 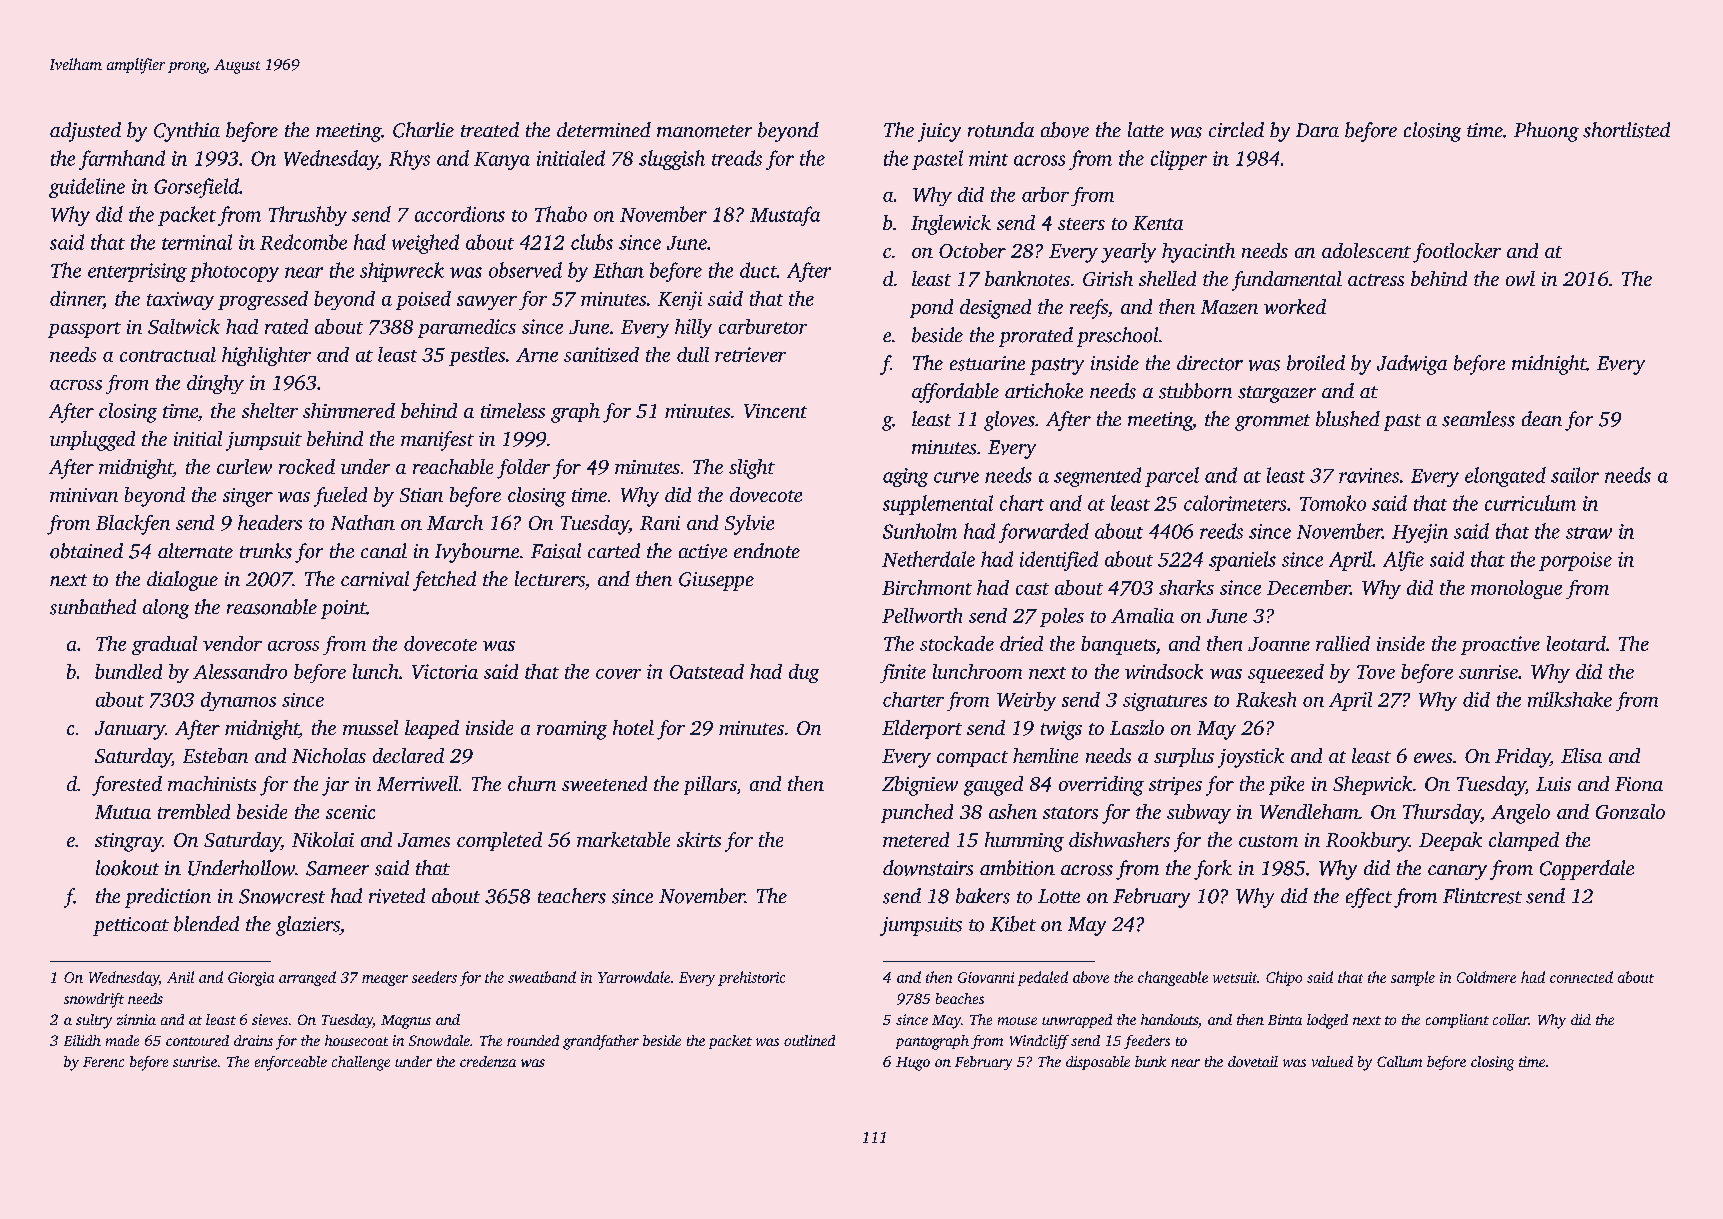 What do you see at coordinates (1001, 130) in the image?
I see `rotunda` at bounding box center [1001, 130].
